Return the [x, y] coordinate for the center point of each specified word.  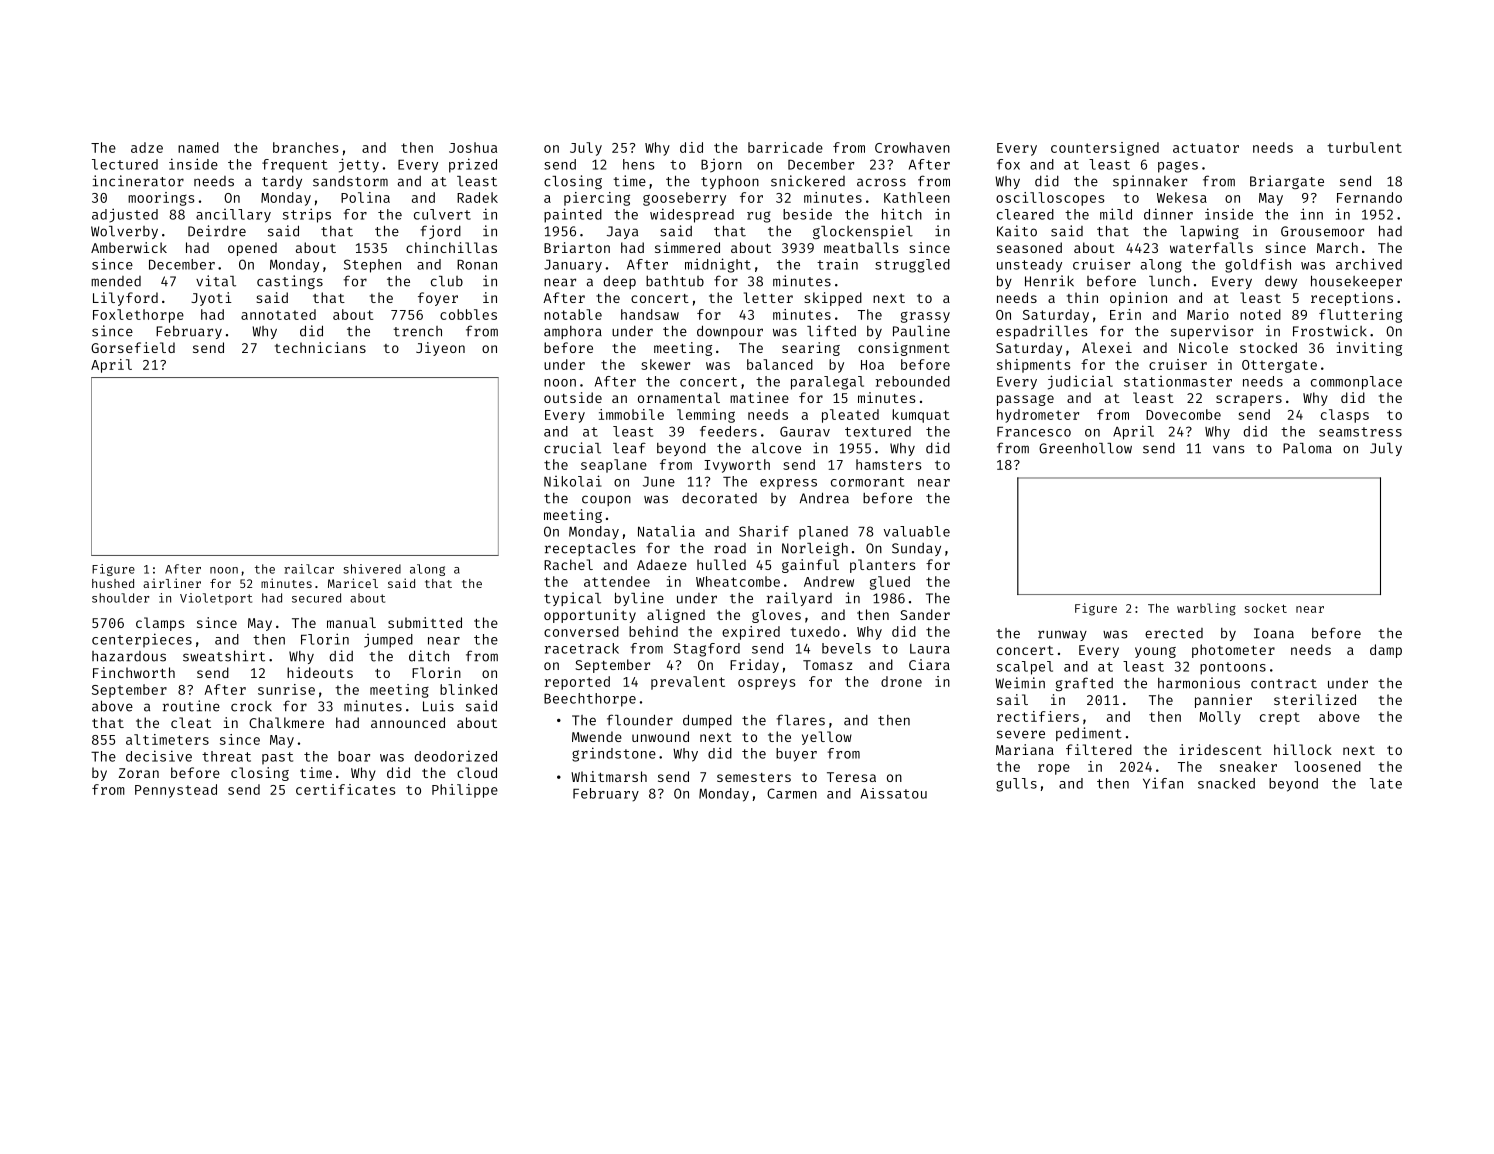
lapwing [1209, 232]
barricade [785, 147]
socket [1266, 608]
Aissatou [894, 793]
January [573, 266]
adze [147, 147]
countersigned [1105, 149]
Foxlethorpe [138, 316]
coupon [606, 500]
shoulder [120, 598]
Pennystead [176, 791]
